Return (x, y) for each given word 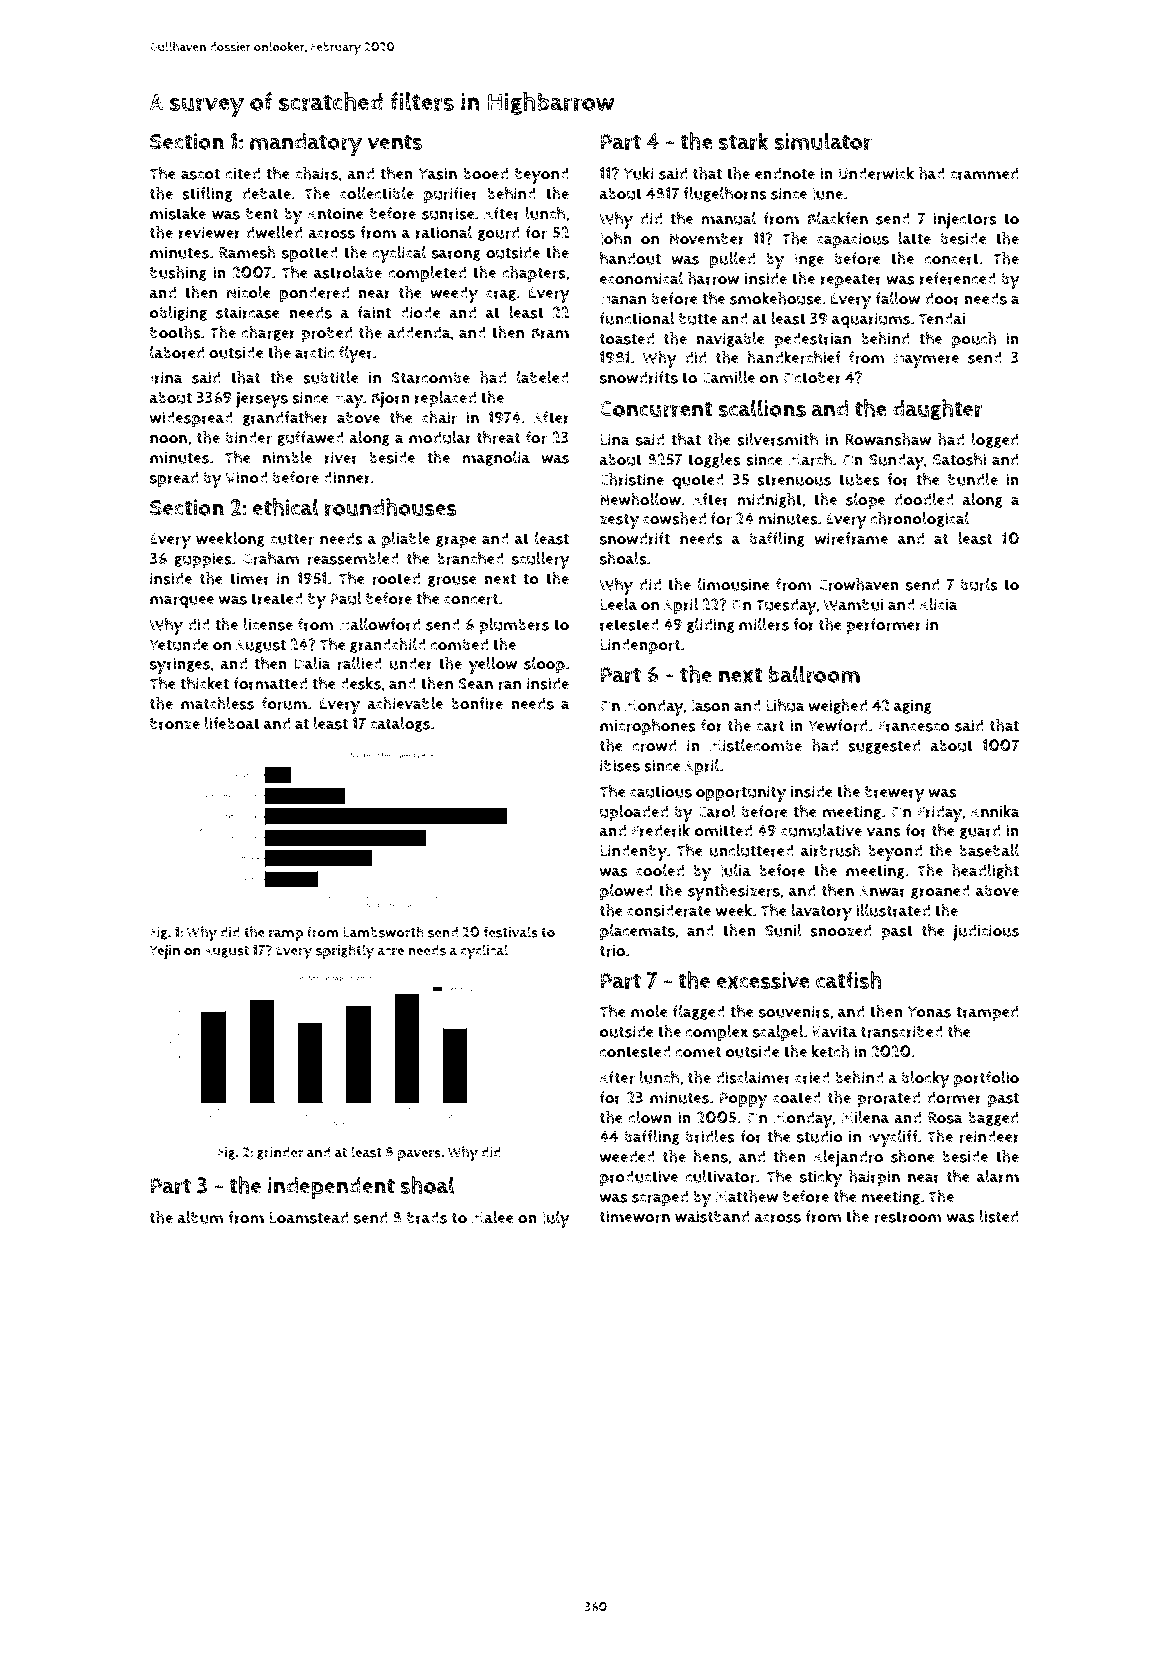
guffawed (310, 438)
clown (650, 1117)
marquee (182, 602)
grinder (280, 1153)
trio (612, 950)
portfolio (986, 1079)
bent (262, 213)
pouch (974, 340)
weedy (454, 294)
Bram (550, 333)
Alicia (938, 604)
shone (913, 1156)
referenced (958, 278)
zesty (619, 521)
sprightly (345, 952)
